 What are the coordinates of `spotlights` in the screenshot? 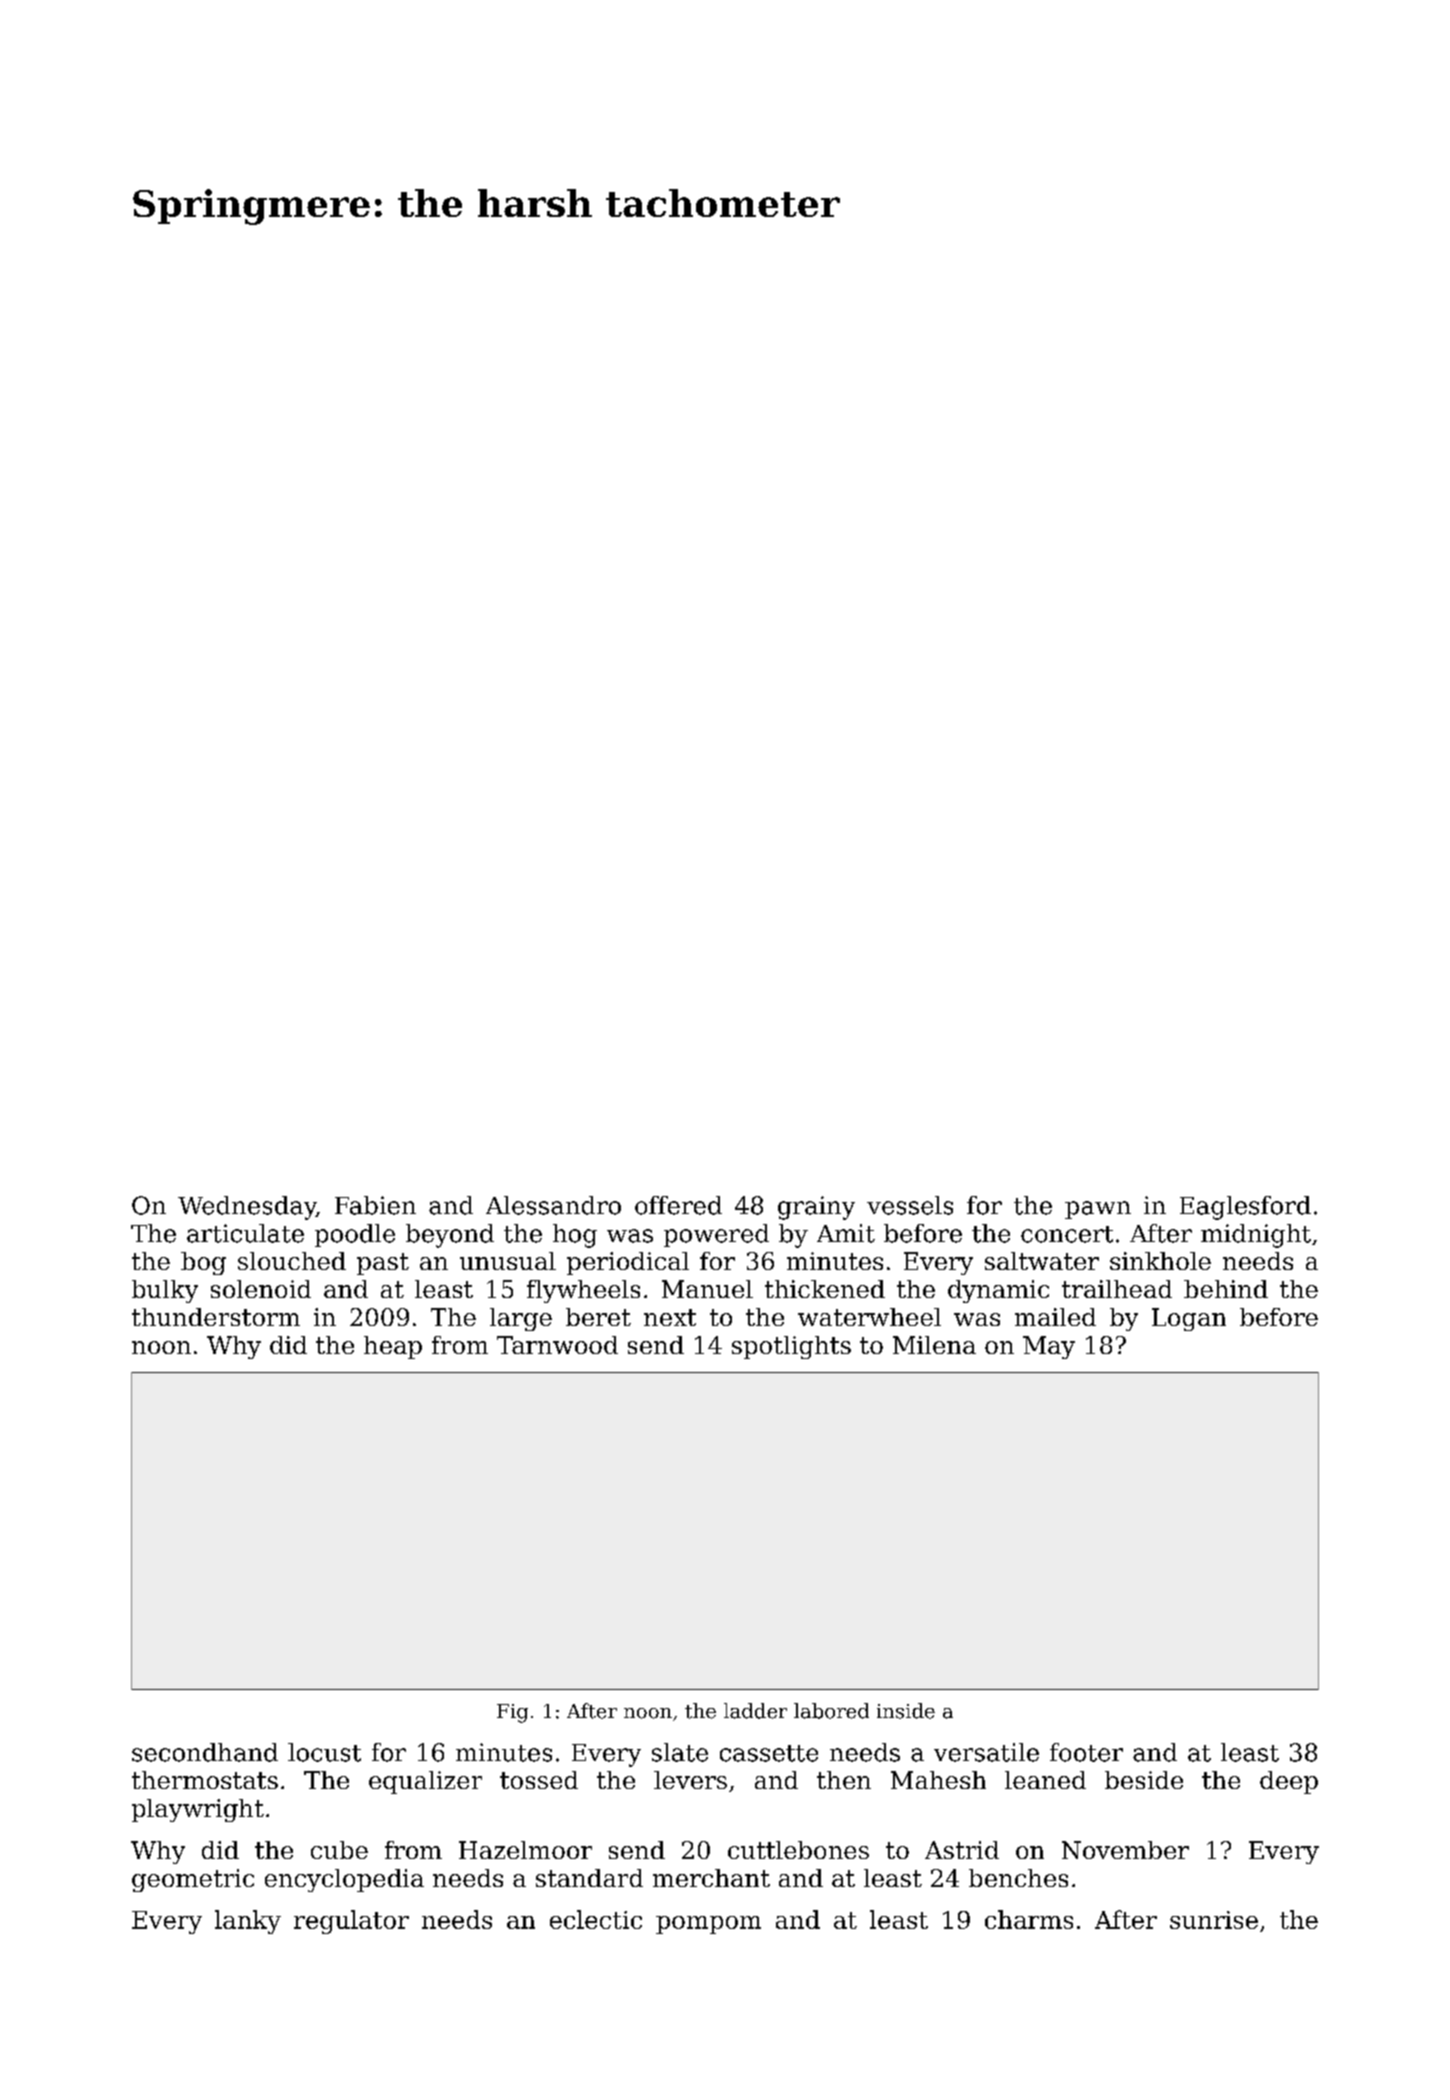 It's located at (791, 1347).
